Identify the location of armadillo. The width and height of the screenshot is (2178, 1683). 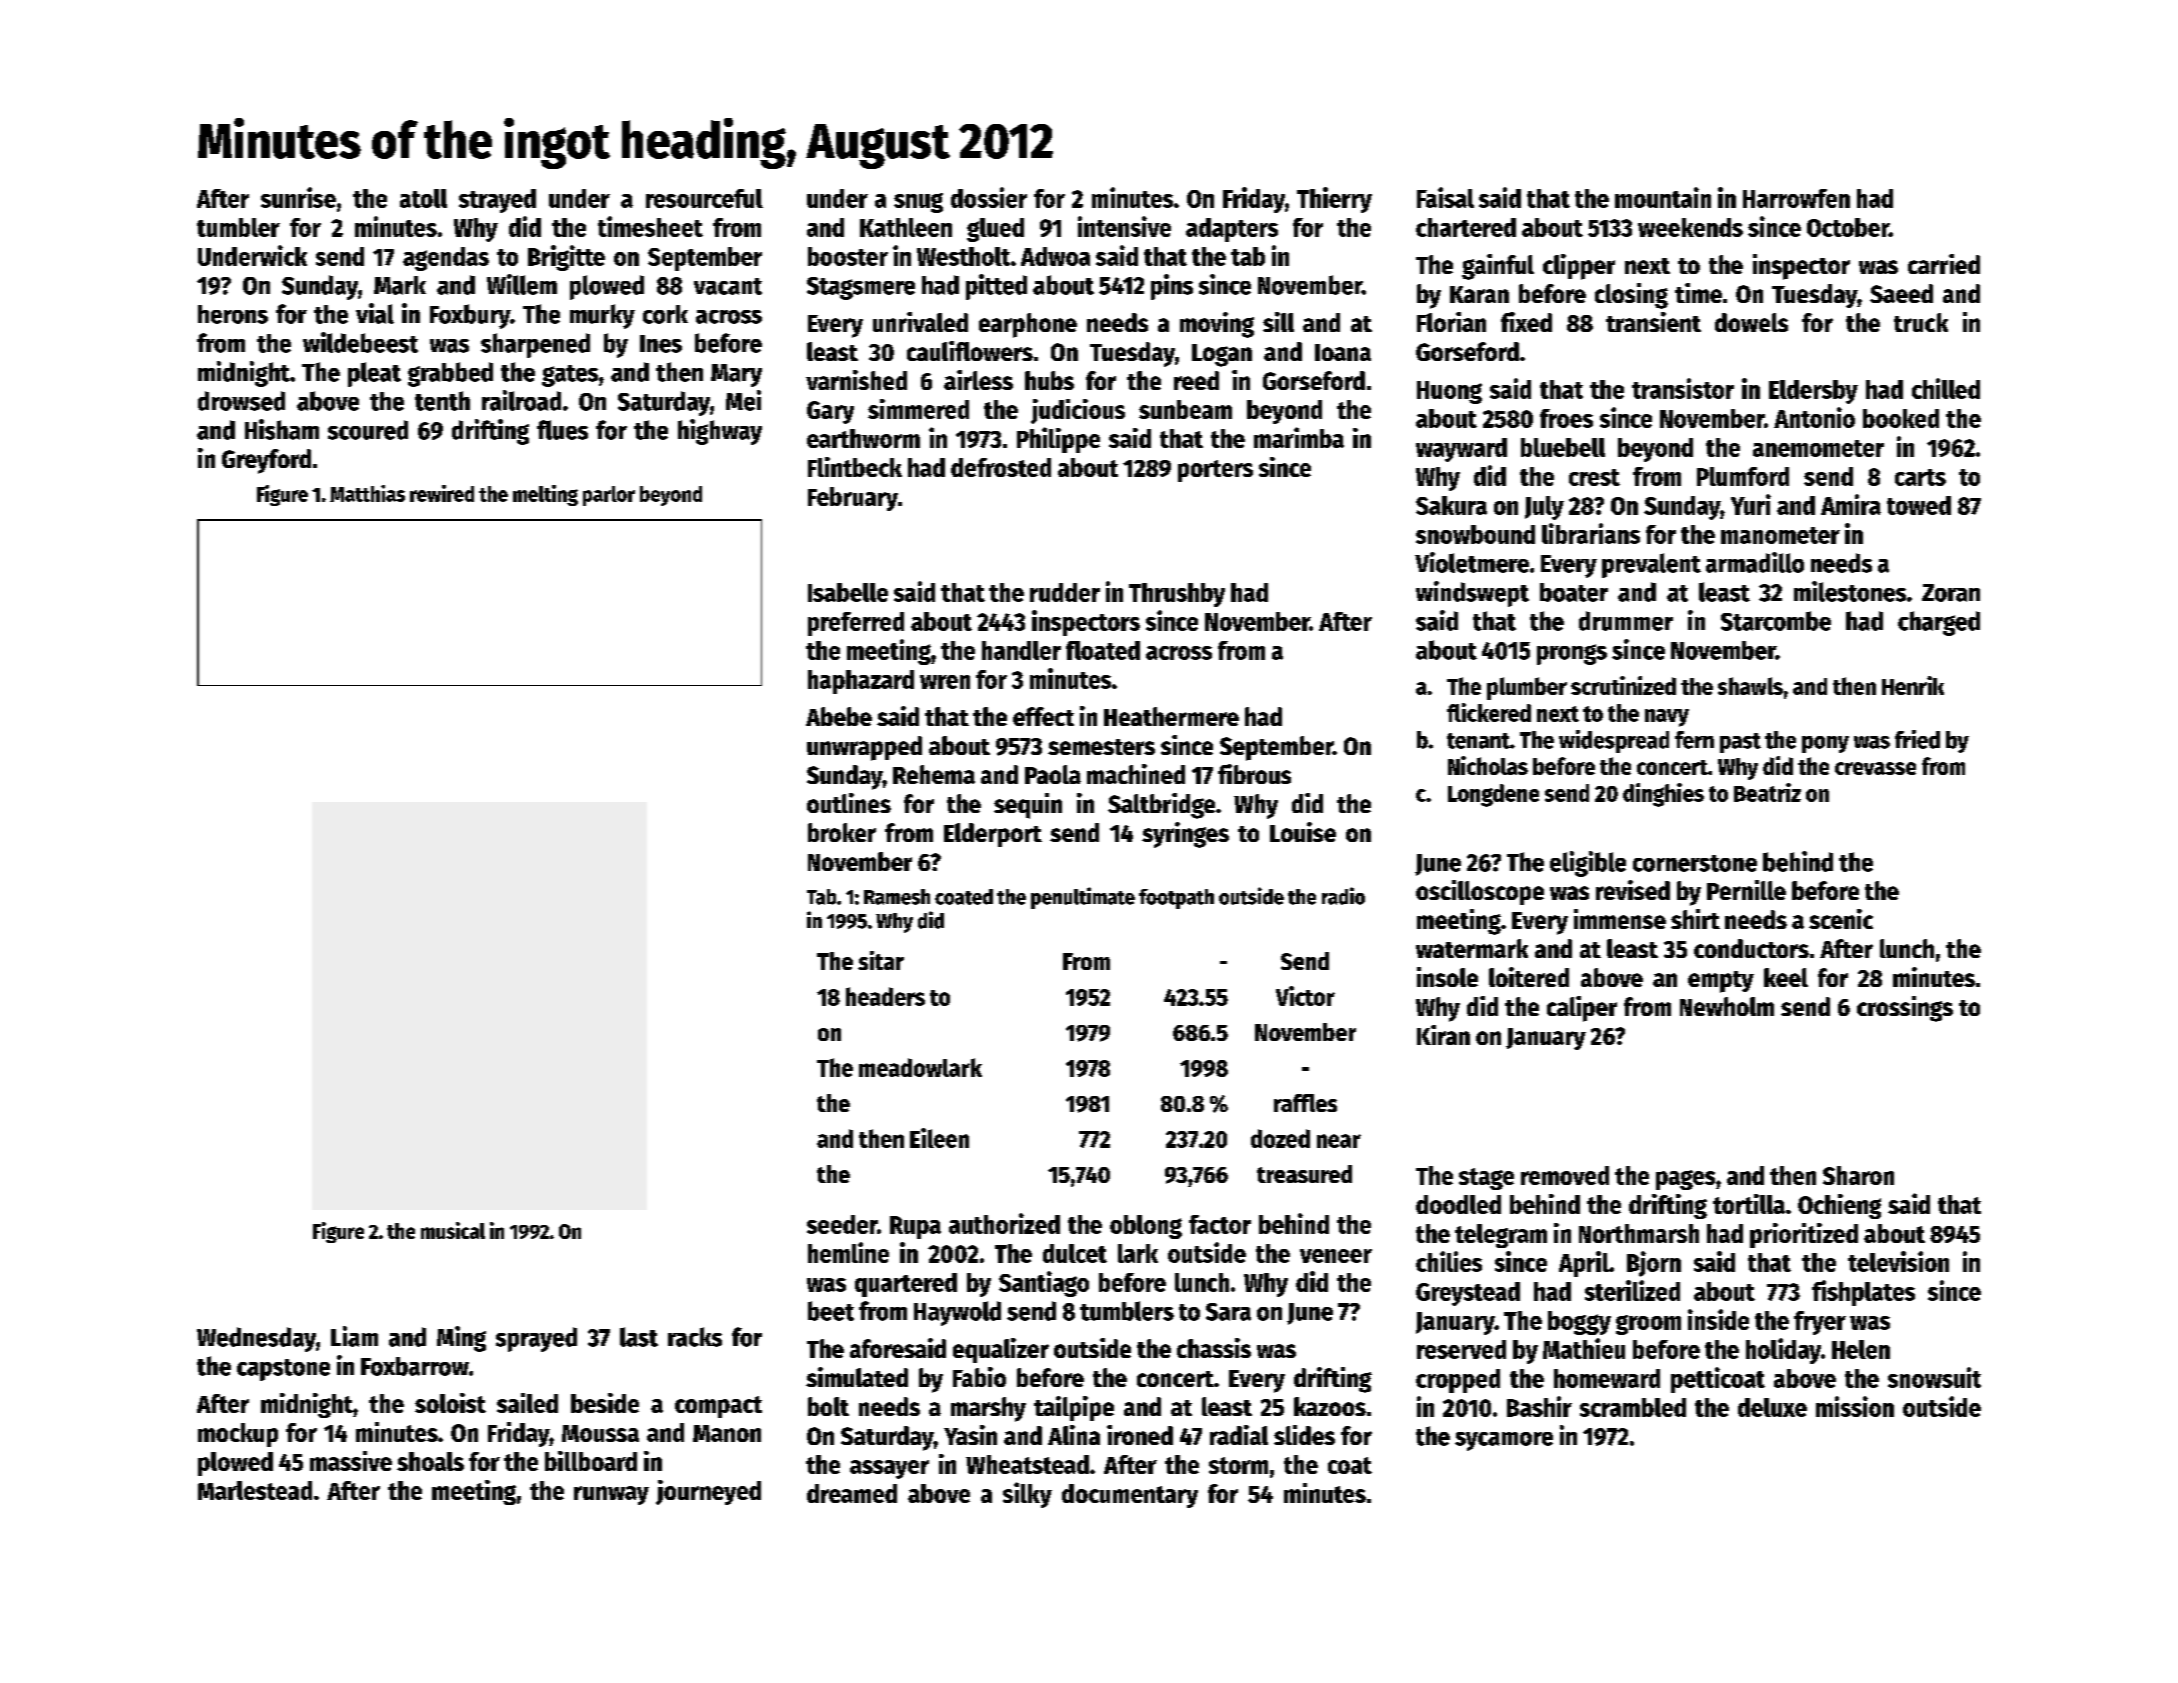
(1755, 562).
